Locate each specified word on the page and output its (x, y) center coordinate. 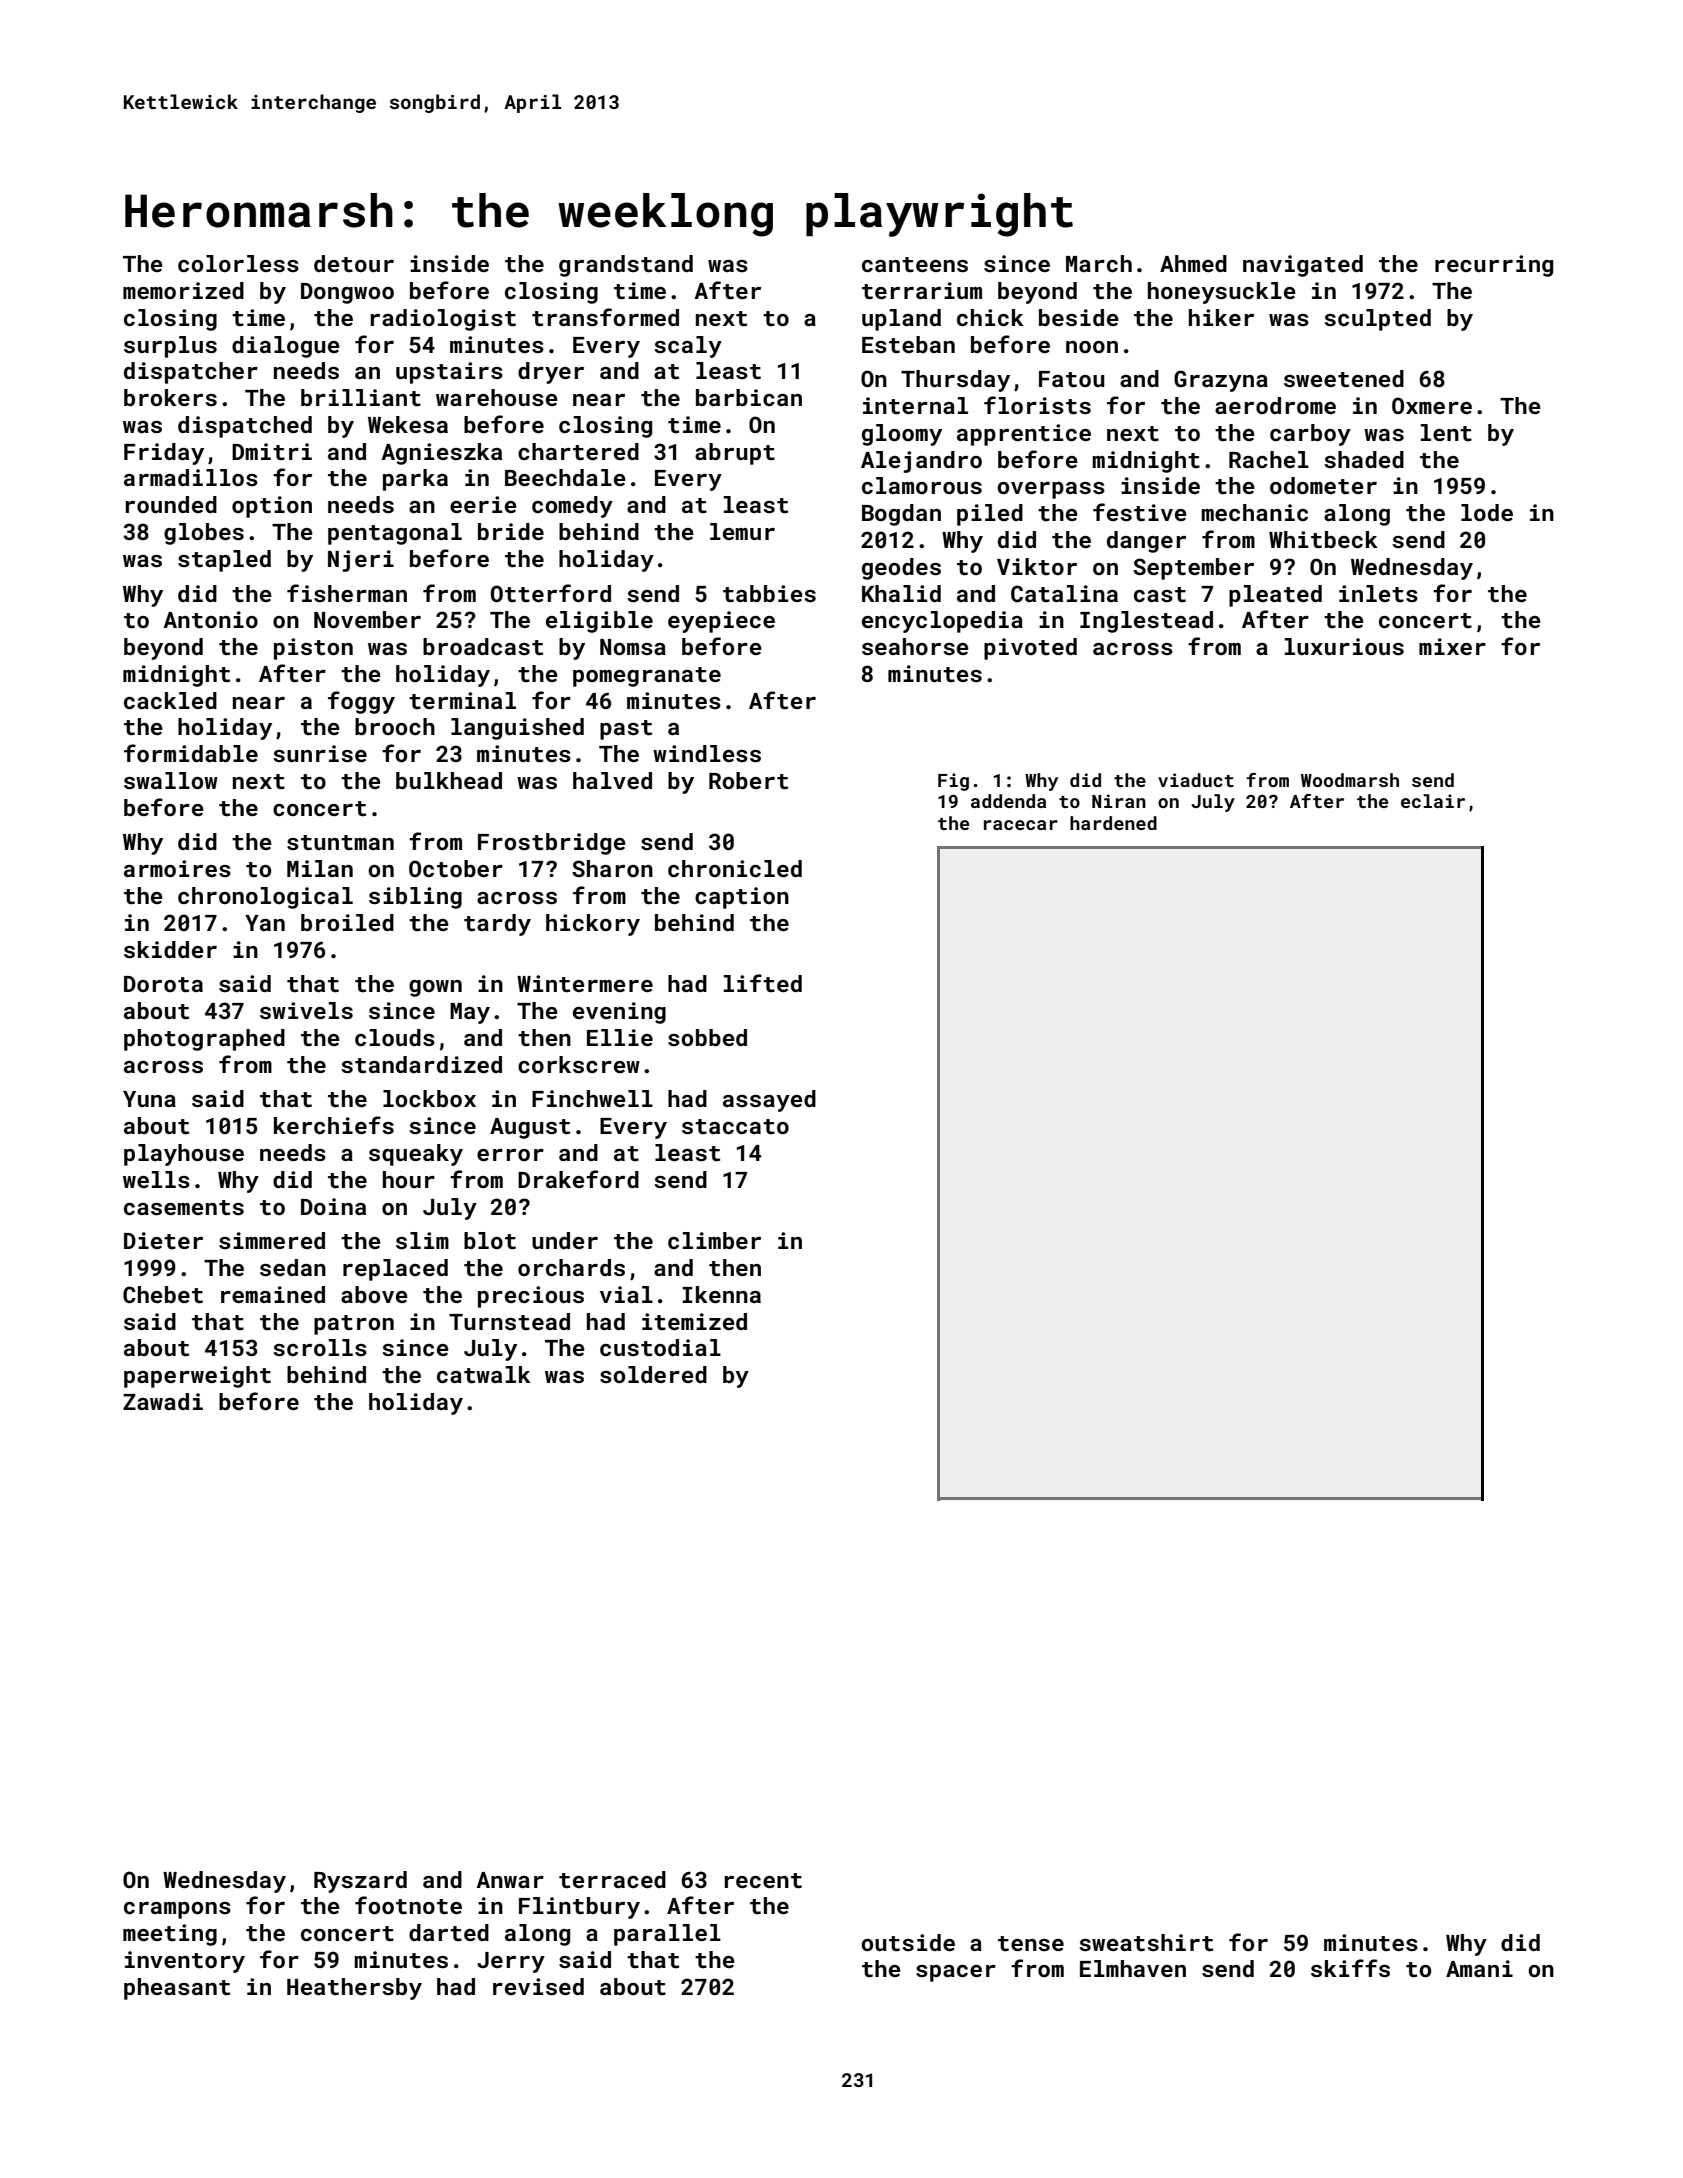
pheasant (177, 1989)
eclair (1433, 801)
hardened (1113, 823)
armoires (177, 868)
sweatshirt (1146, 1942)
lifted (763, 983)
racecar (1021, 825)
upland (901, 320)
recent (763, 1880)
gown (435, 988)
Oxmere (1432, 405)
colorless (238, 263)
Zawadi (163, 1401)
